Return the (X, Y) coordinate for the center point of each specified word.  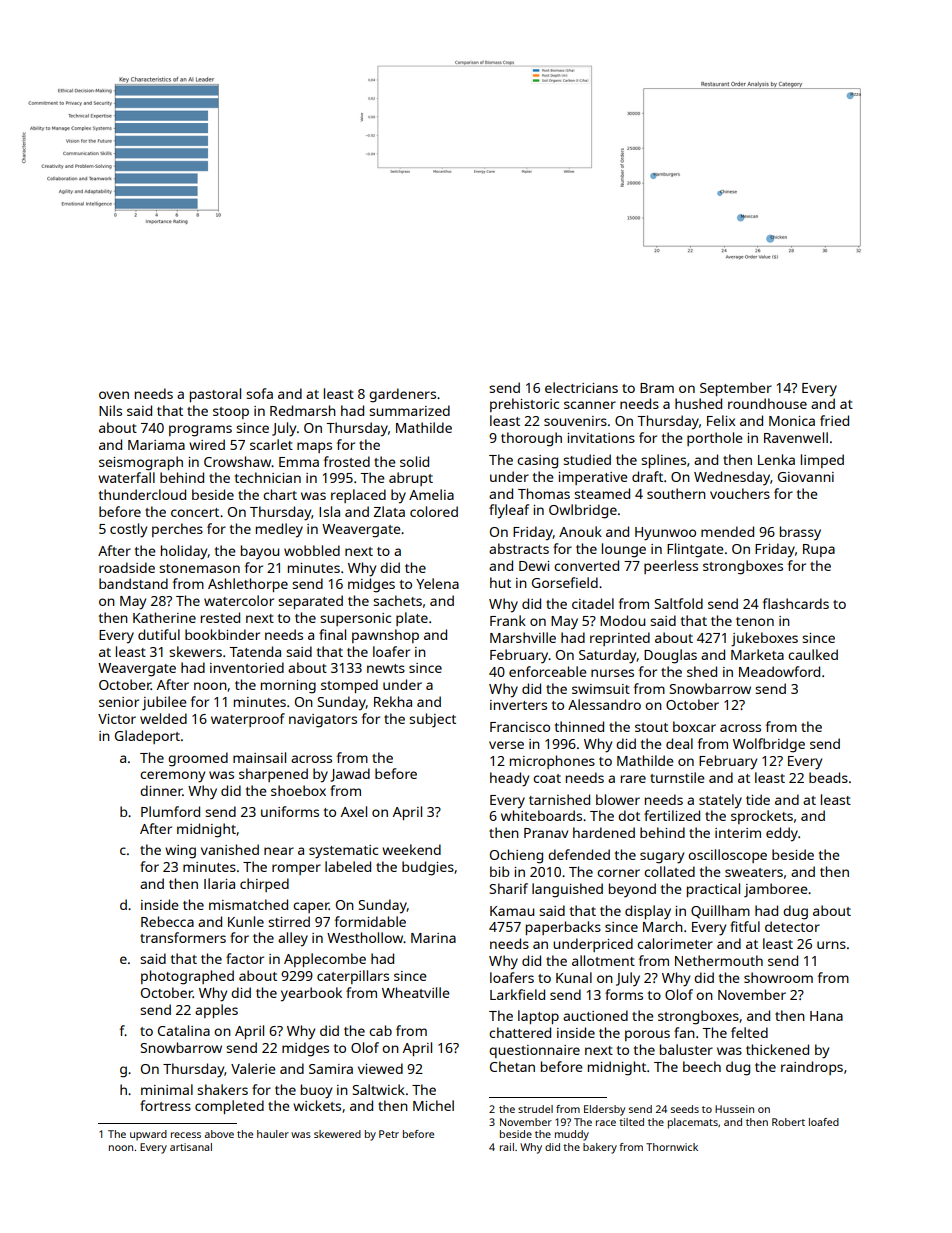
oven (114, 395)
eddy (782, 834)
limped (822, 461)
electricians (581, 387)
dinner (161, 790)
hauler (273, 1134)
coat (547, 778)
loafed (824, 1122)
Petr (389, 1134)
